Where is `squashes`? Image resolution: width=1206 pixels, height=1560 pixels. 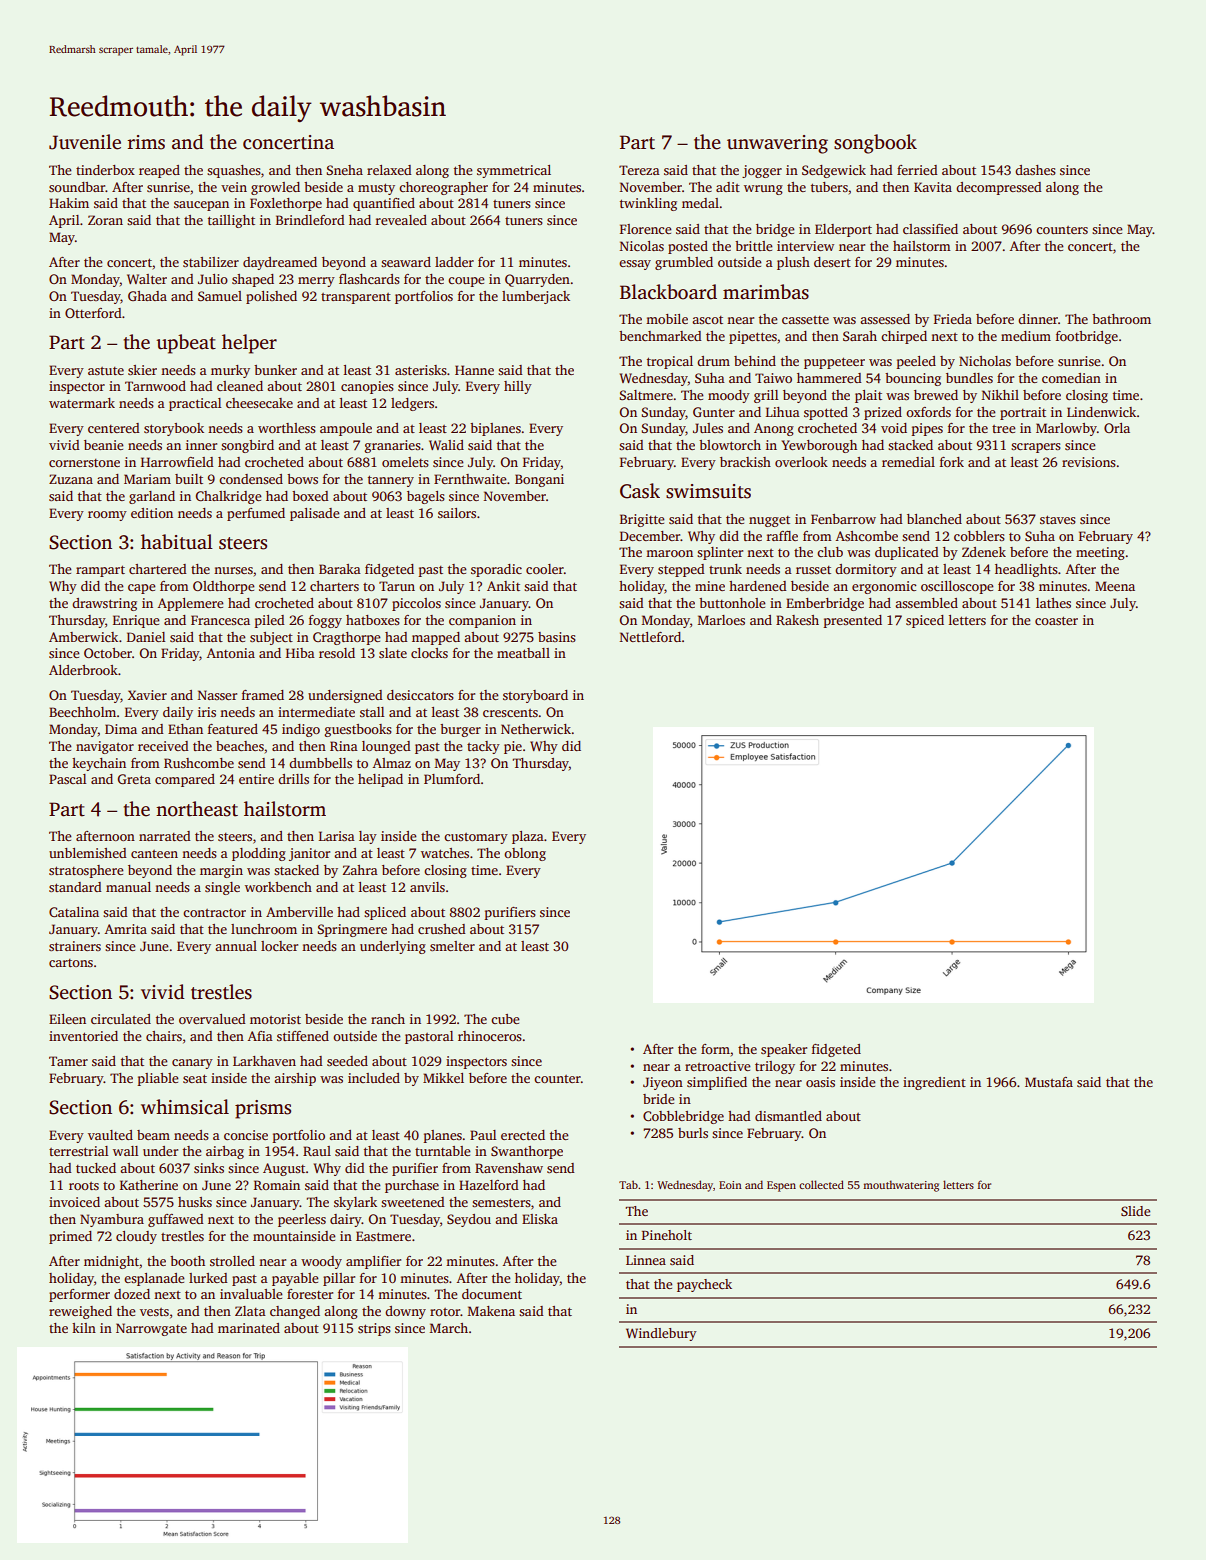
squashes is located at coordinates (234, 171).
